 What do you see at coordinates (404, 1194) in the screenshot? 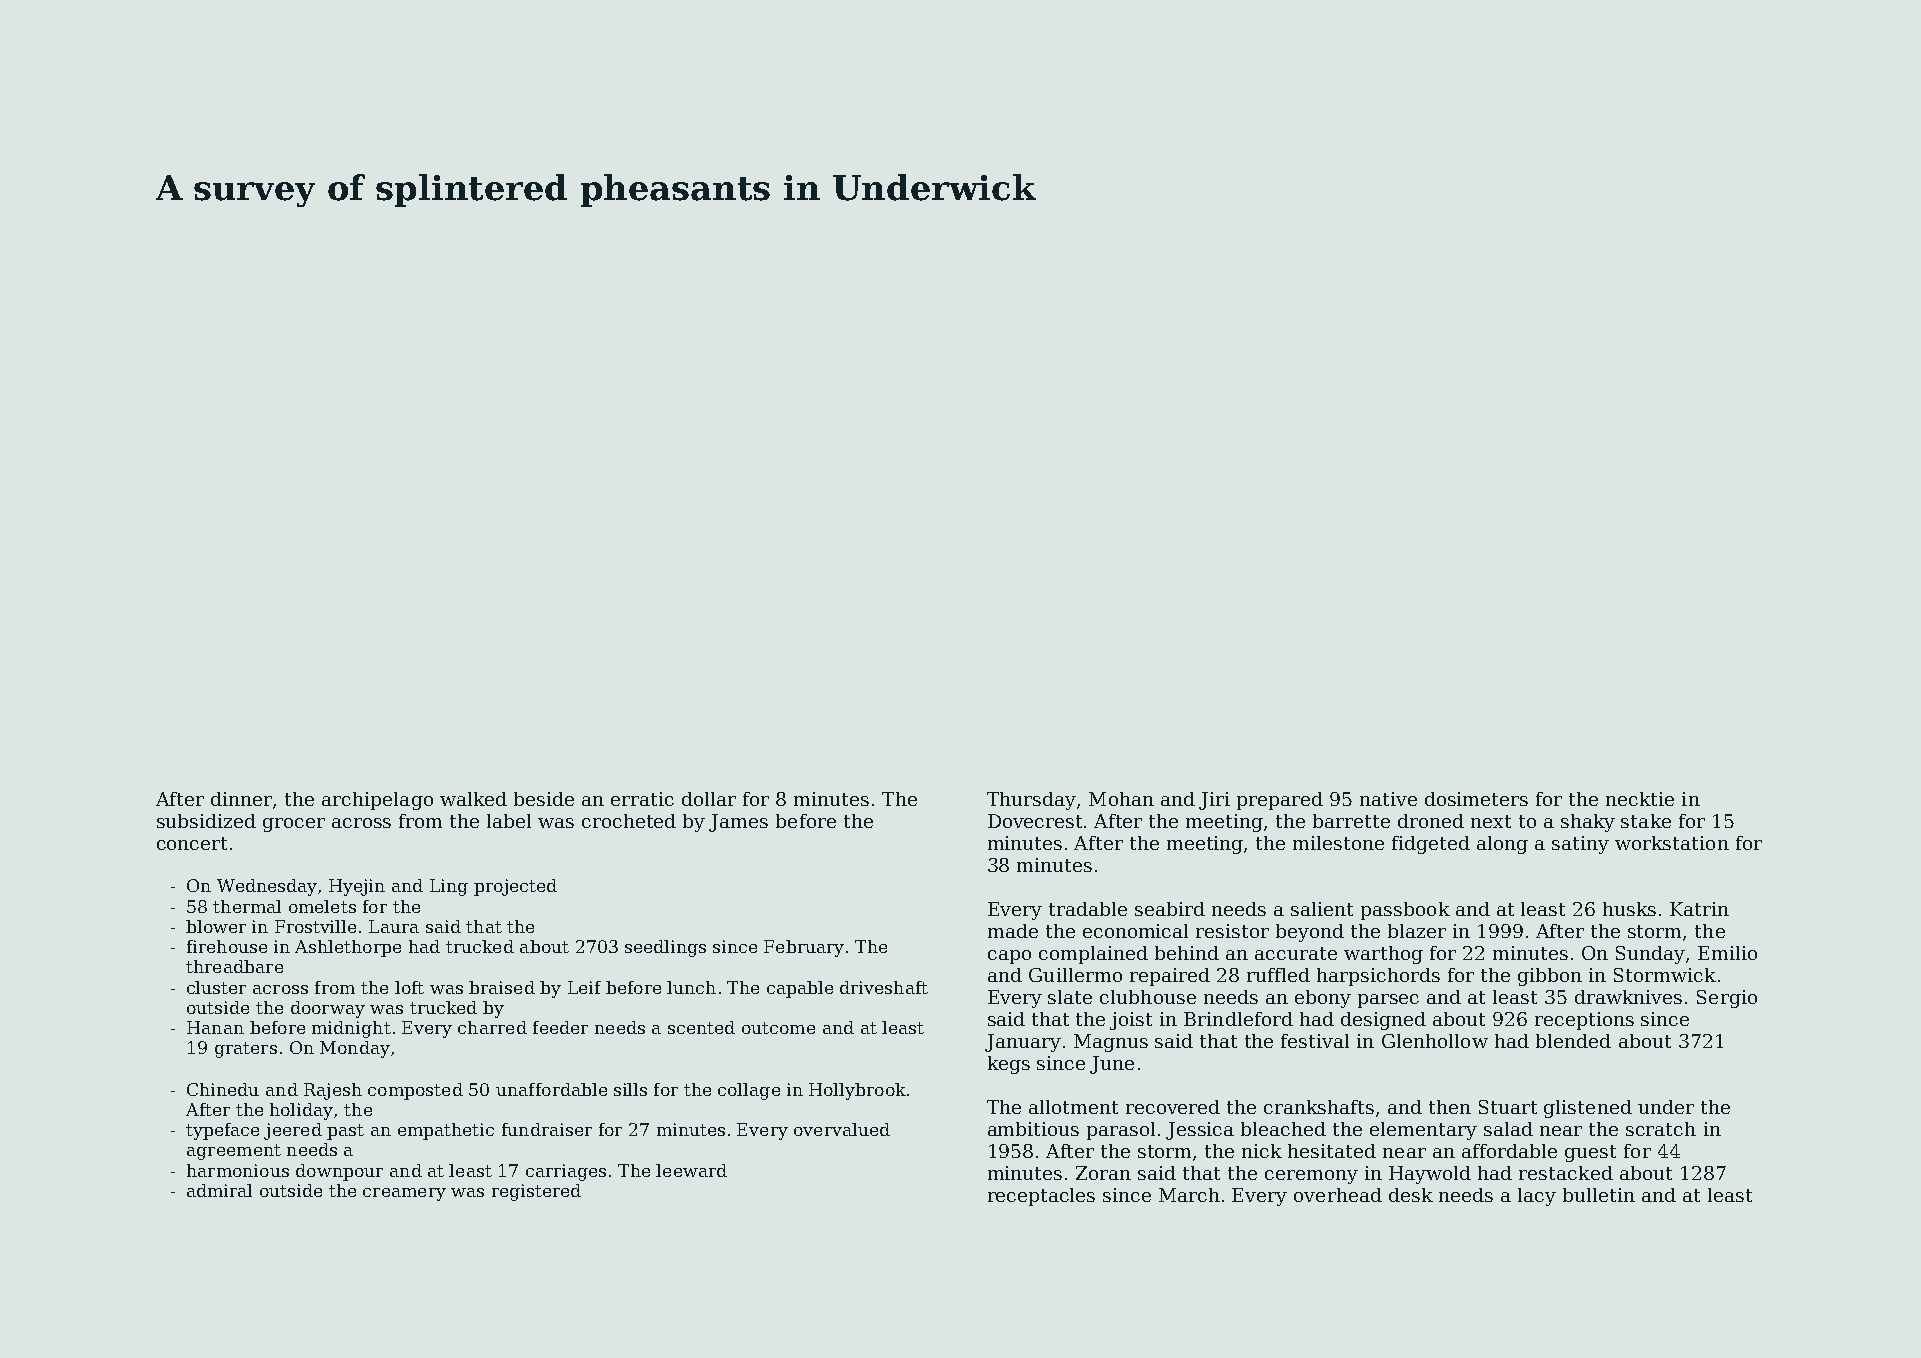
I see `creamery` at bounding box center [404, 1194].
